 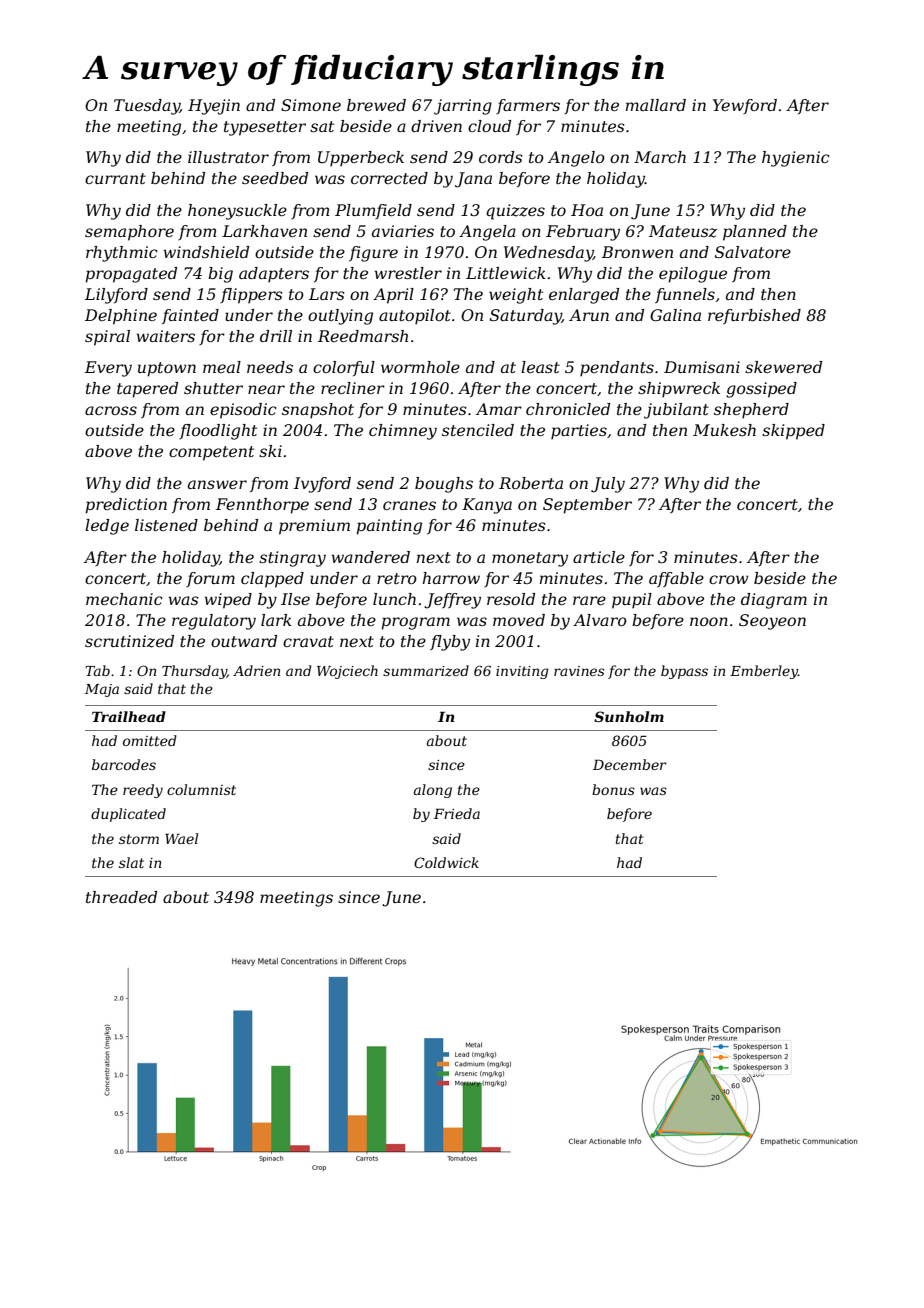 I want to click on Mateusz, so click(x=683, y=231).
